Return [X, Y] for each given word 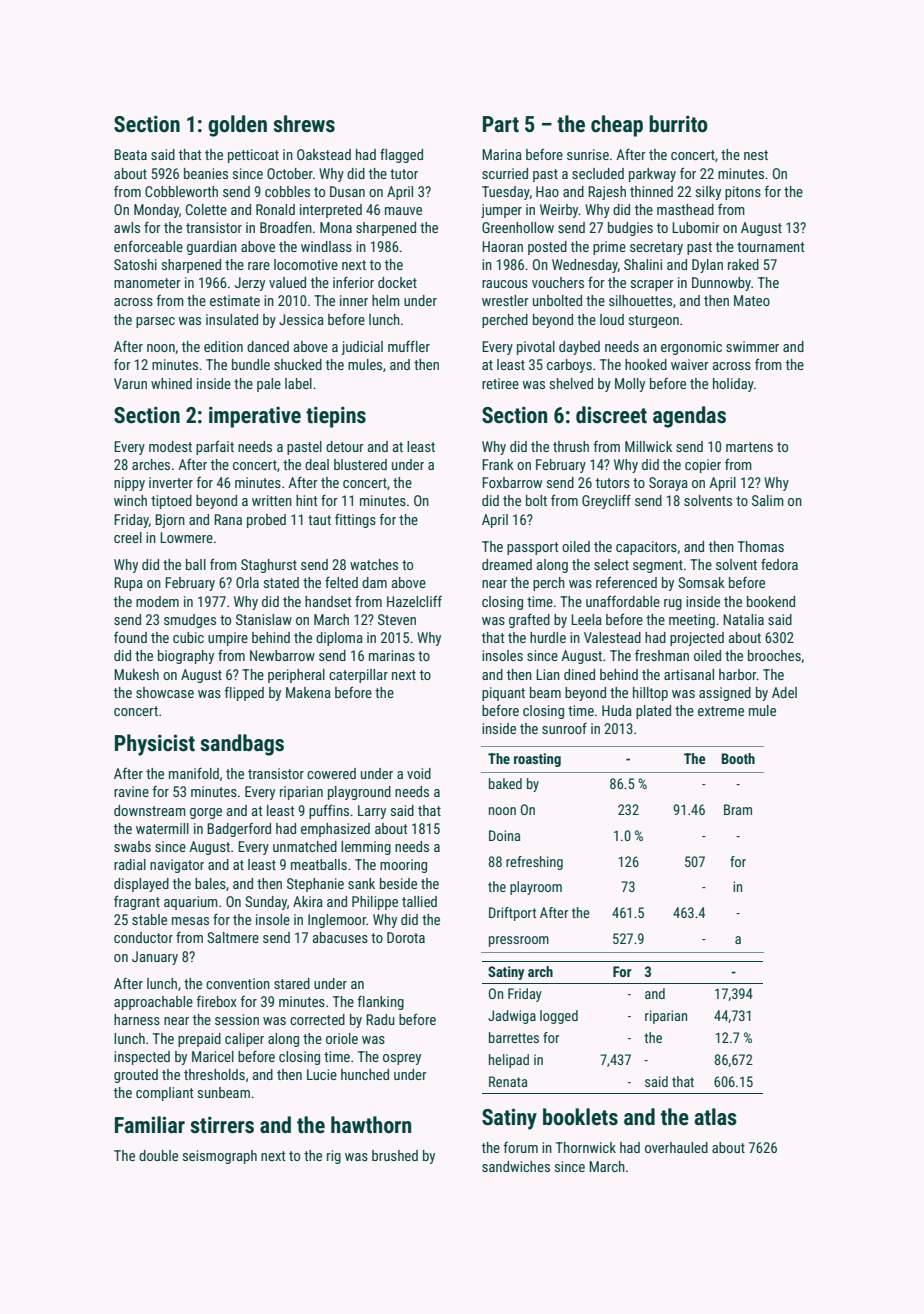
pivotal [536, 348]
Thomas [761, 546]
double [158, 1155]
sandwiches [516, 1166]
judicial [362, 348]
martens [749, 447]
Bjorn [170, 521]
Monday [156, 211]
